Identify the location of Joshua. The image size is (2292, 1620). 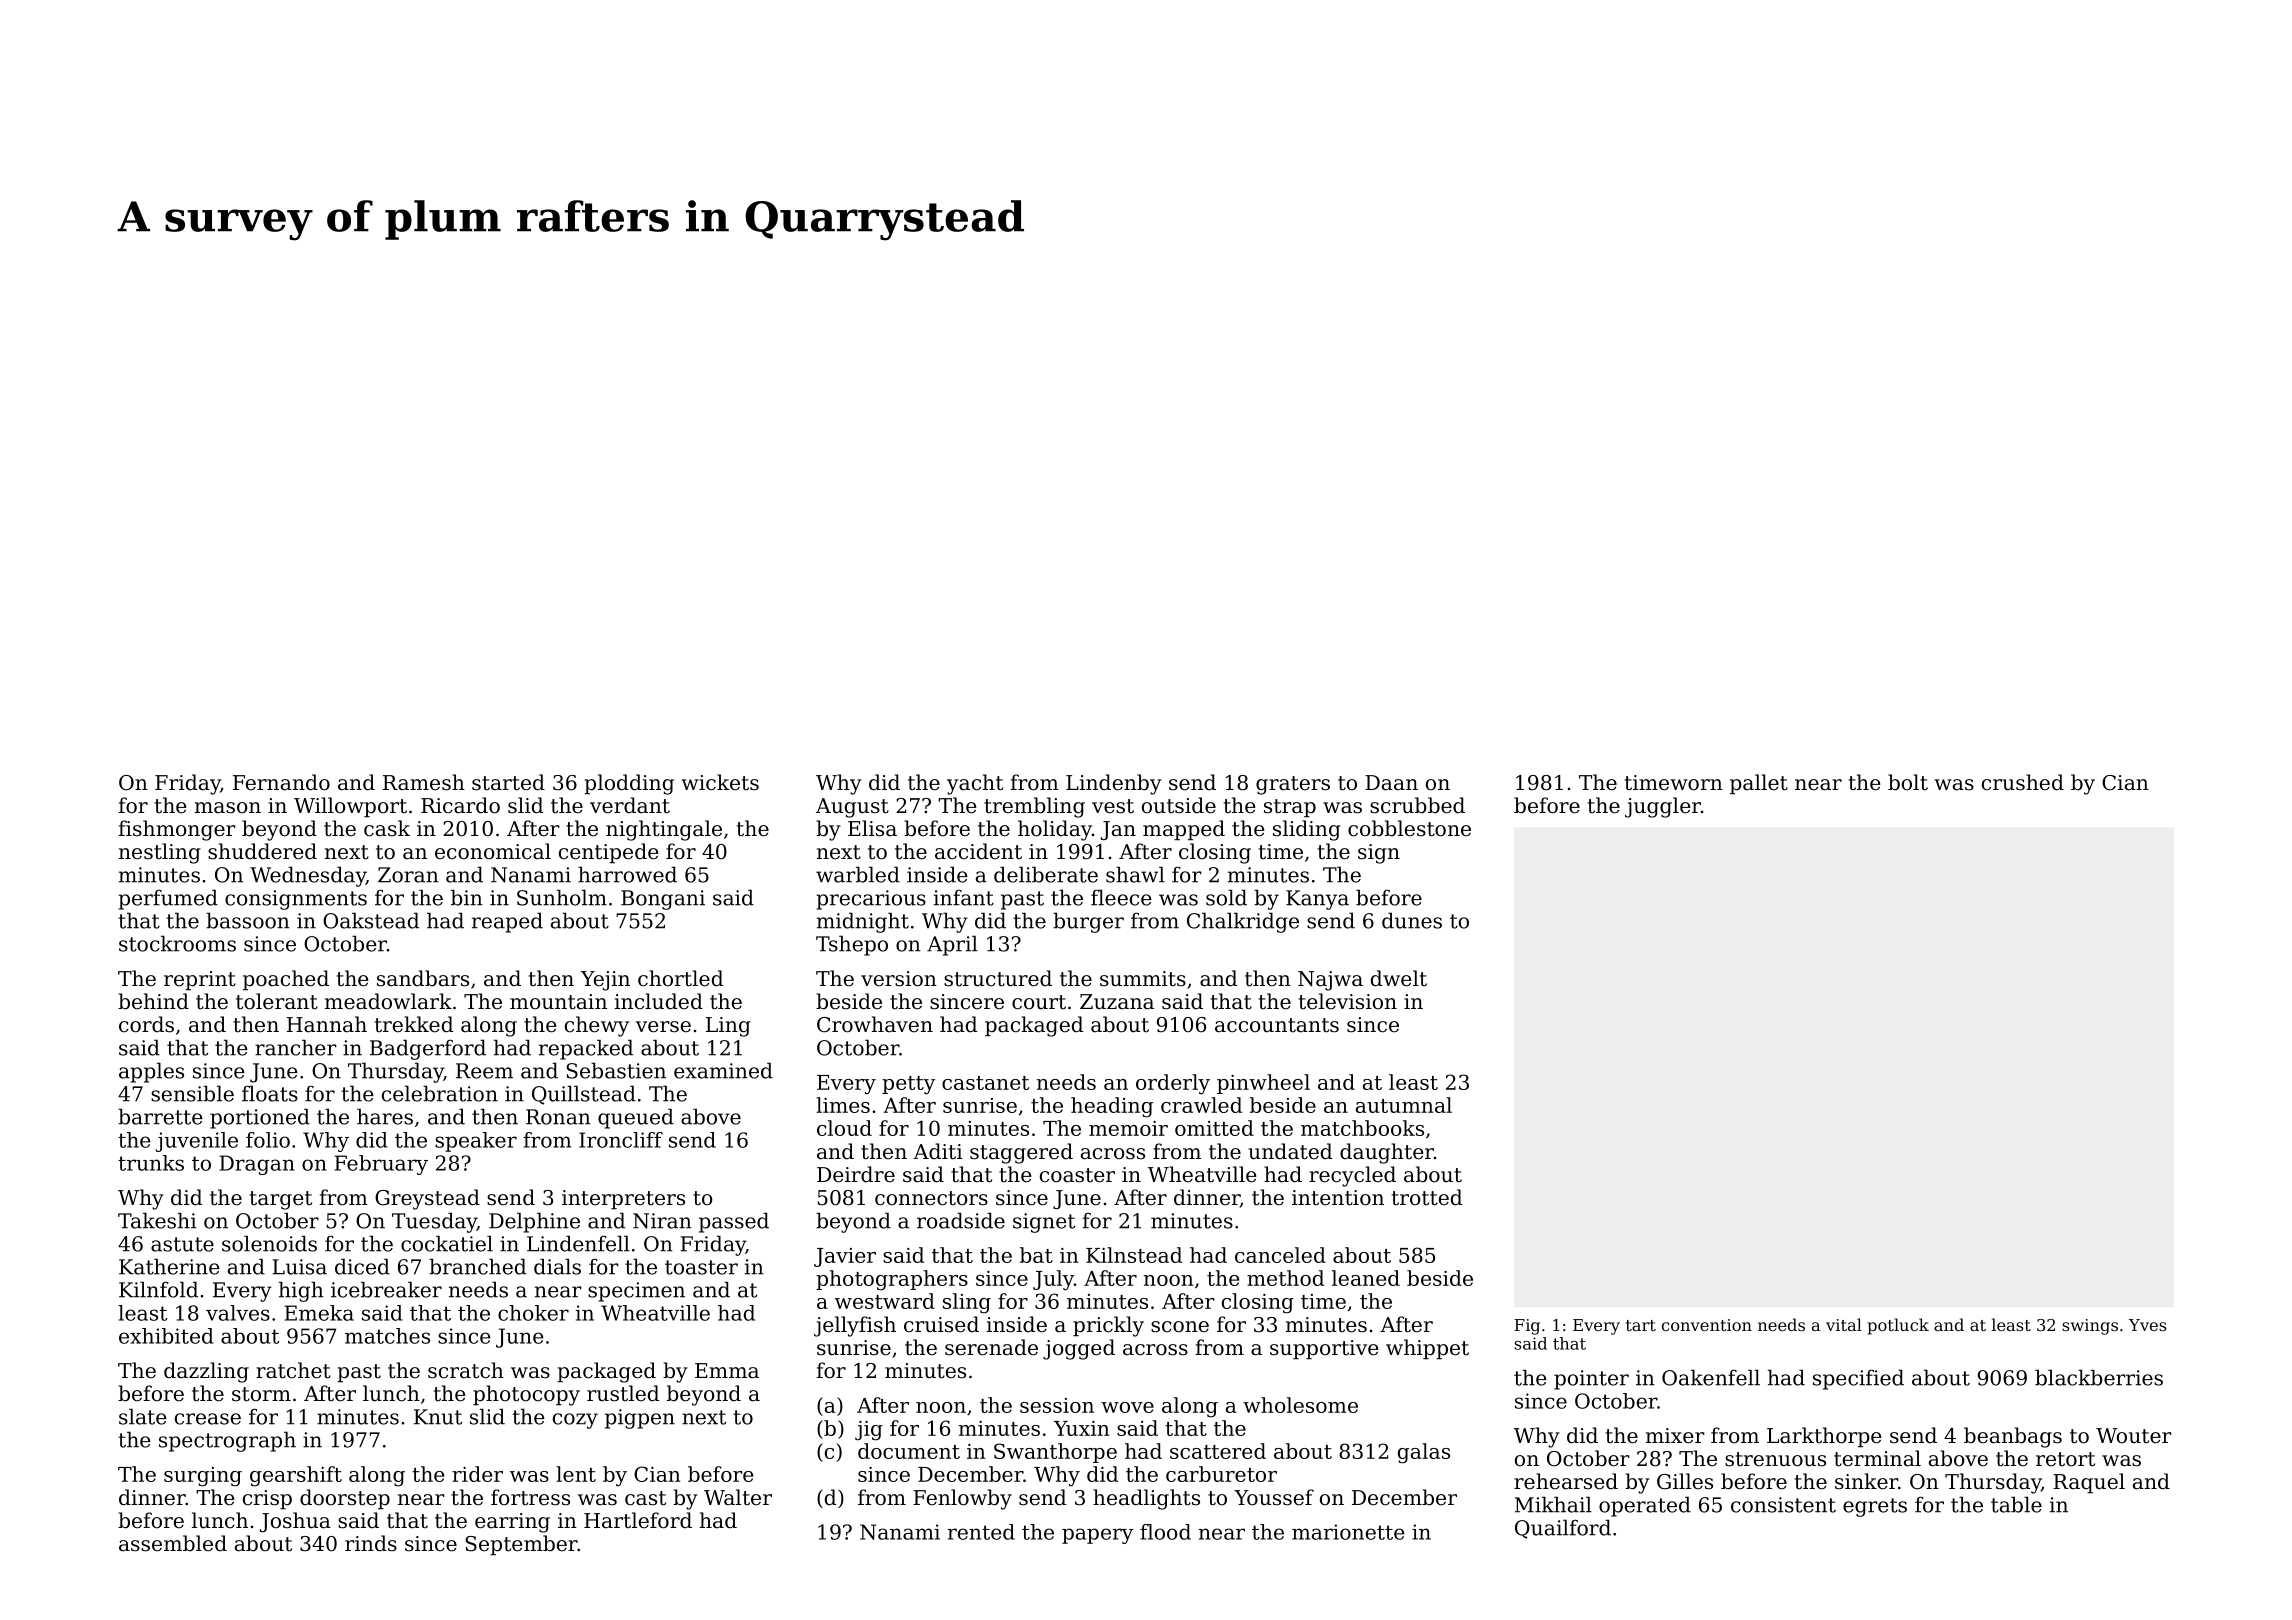
(295, 1522).
